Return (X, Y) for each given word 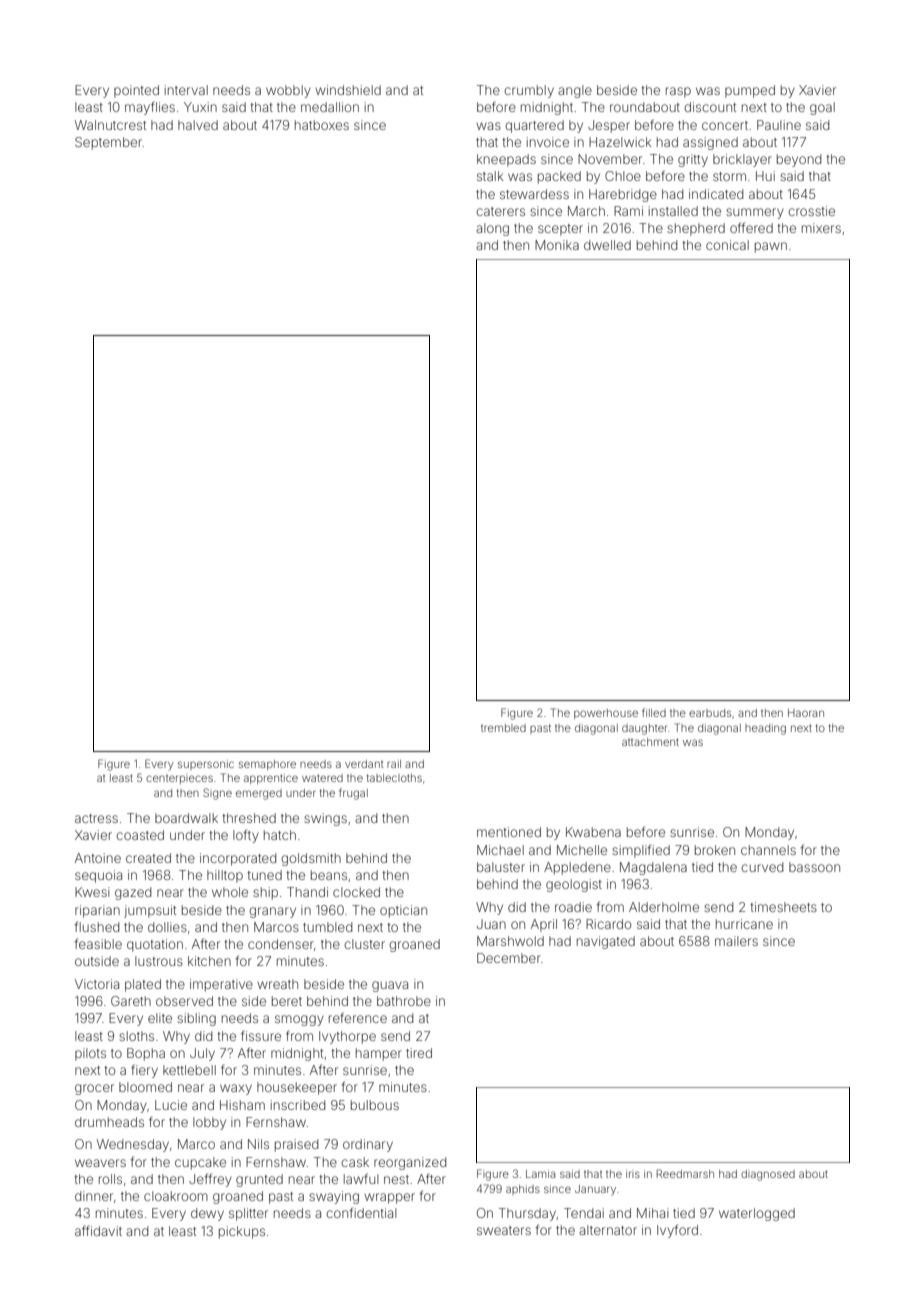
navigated (606, 942)
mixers (821, 228)
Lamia (540, 1174)
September (109, 143)
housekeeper (297, 1088)
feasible (98, 943)
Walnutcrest (110, 125)
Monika (557, 245)
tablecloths (394, 778)
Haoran (806, 713)
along (492, 229)
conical (727, 245)
